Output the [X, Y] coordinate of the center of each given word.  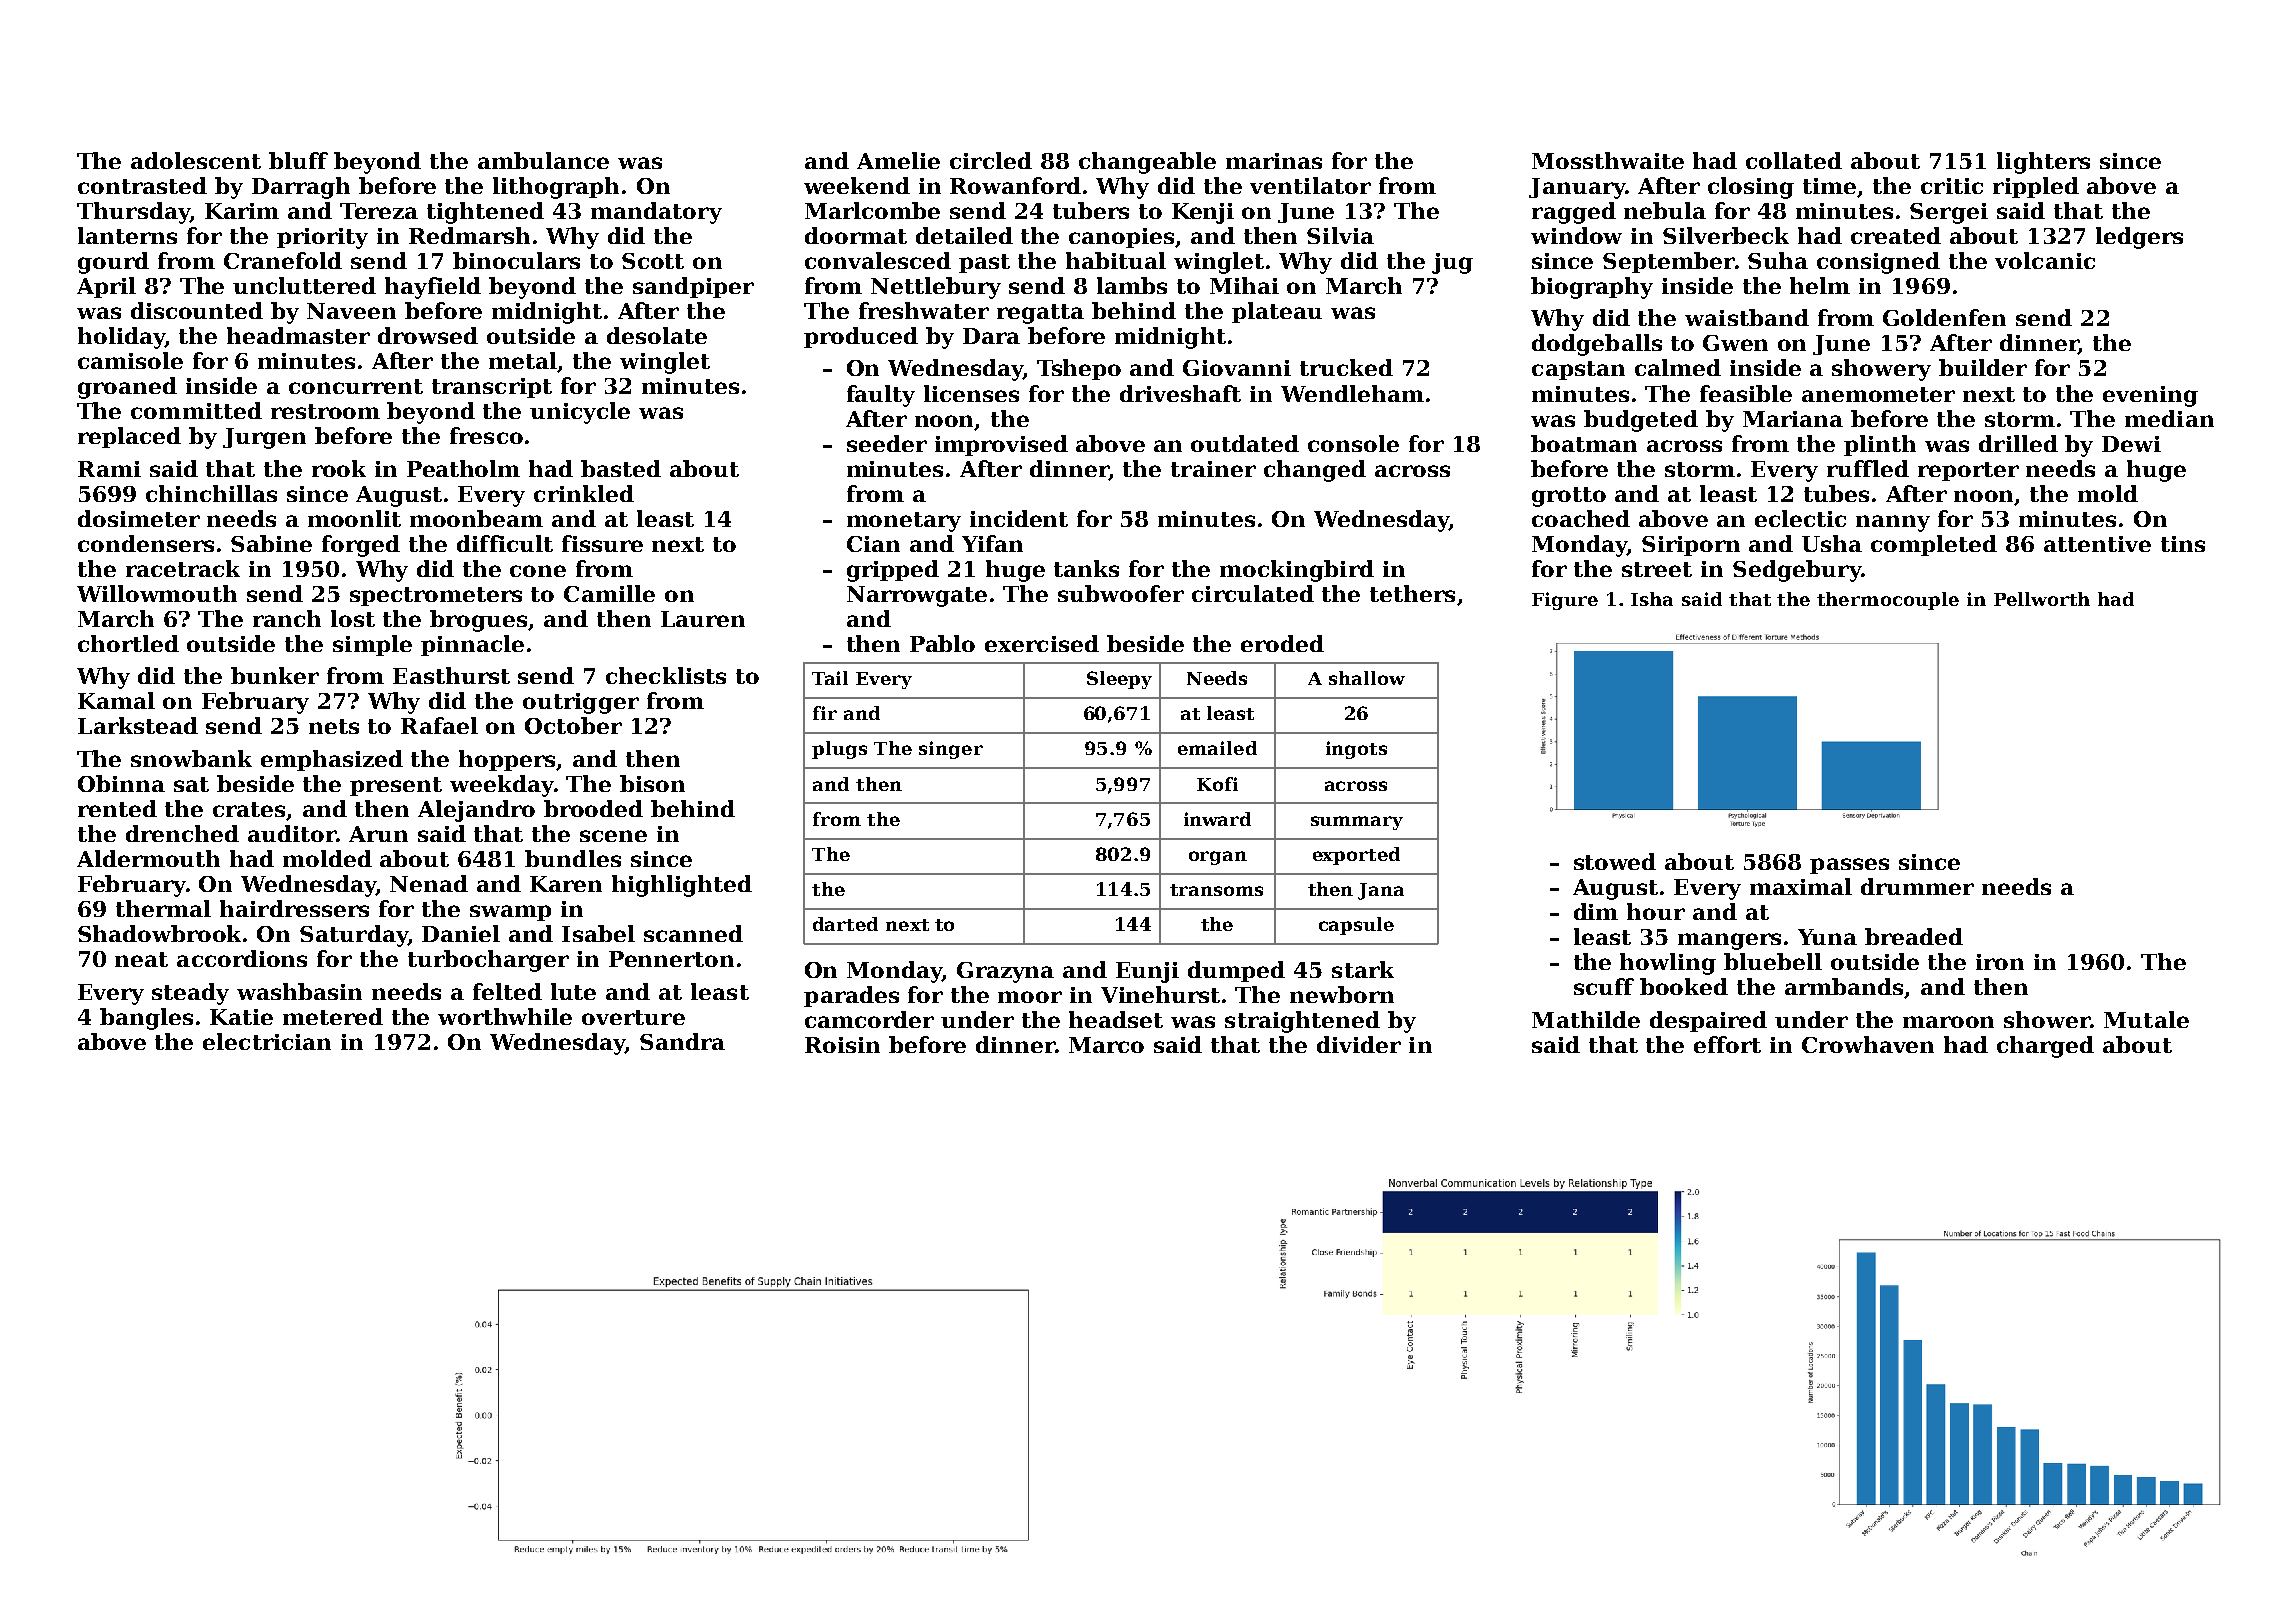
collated [1794, 160]
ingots [1356, 750]
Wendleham [1352, 393]
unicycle [580, 413]
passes [1849, 866]
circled [991, 160]
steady [190, 994]
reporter [1968, 471]
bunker [275, 675]
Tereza [379, 211]
